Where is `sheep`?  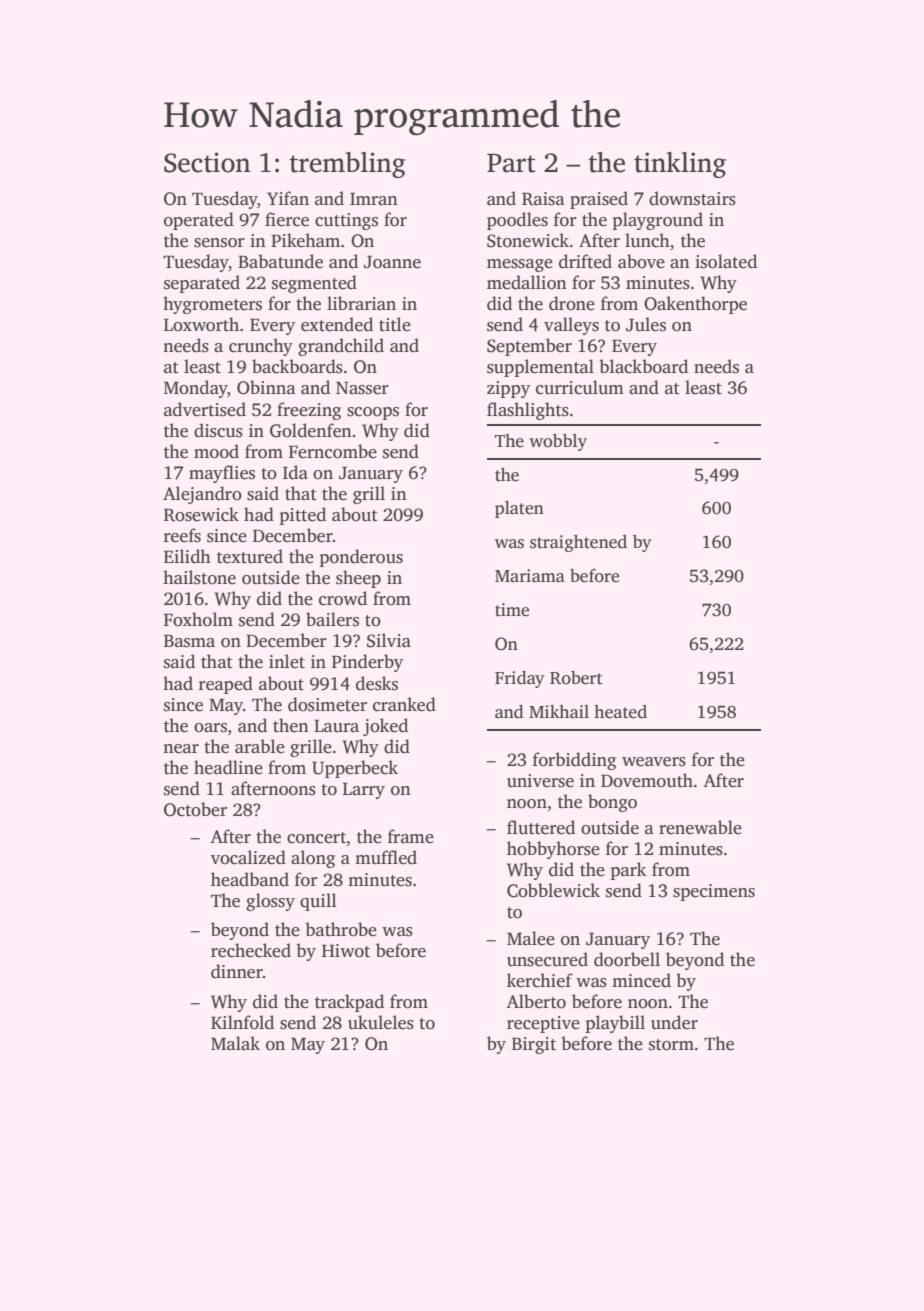 sheep is located at coordinates (358, 579).
